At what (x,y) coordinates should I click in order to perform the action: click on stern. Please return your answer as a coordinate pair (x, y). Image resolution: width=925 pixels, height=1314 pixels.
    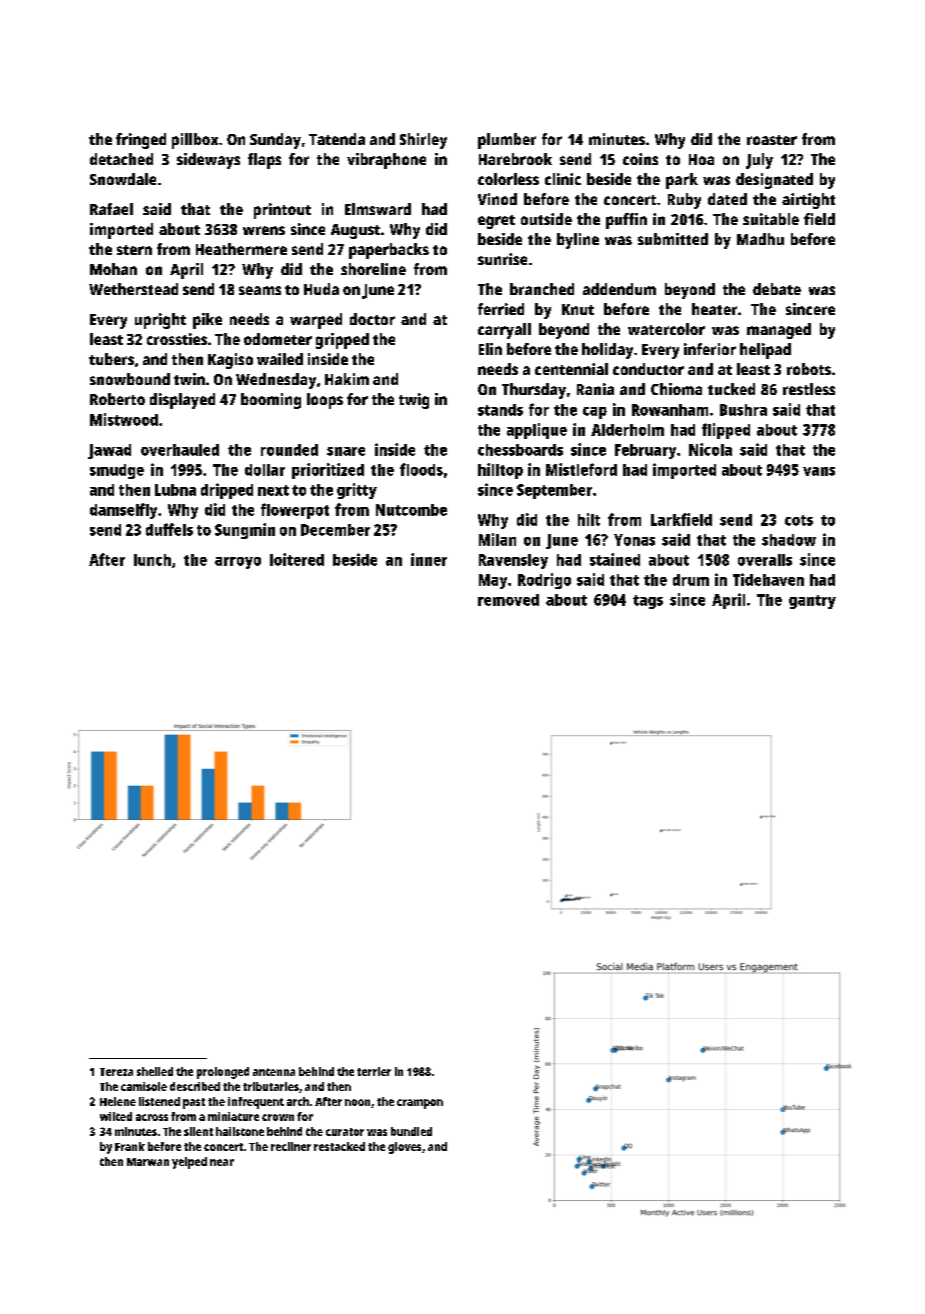
    Looking at the image, I should click on (134, 250).
